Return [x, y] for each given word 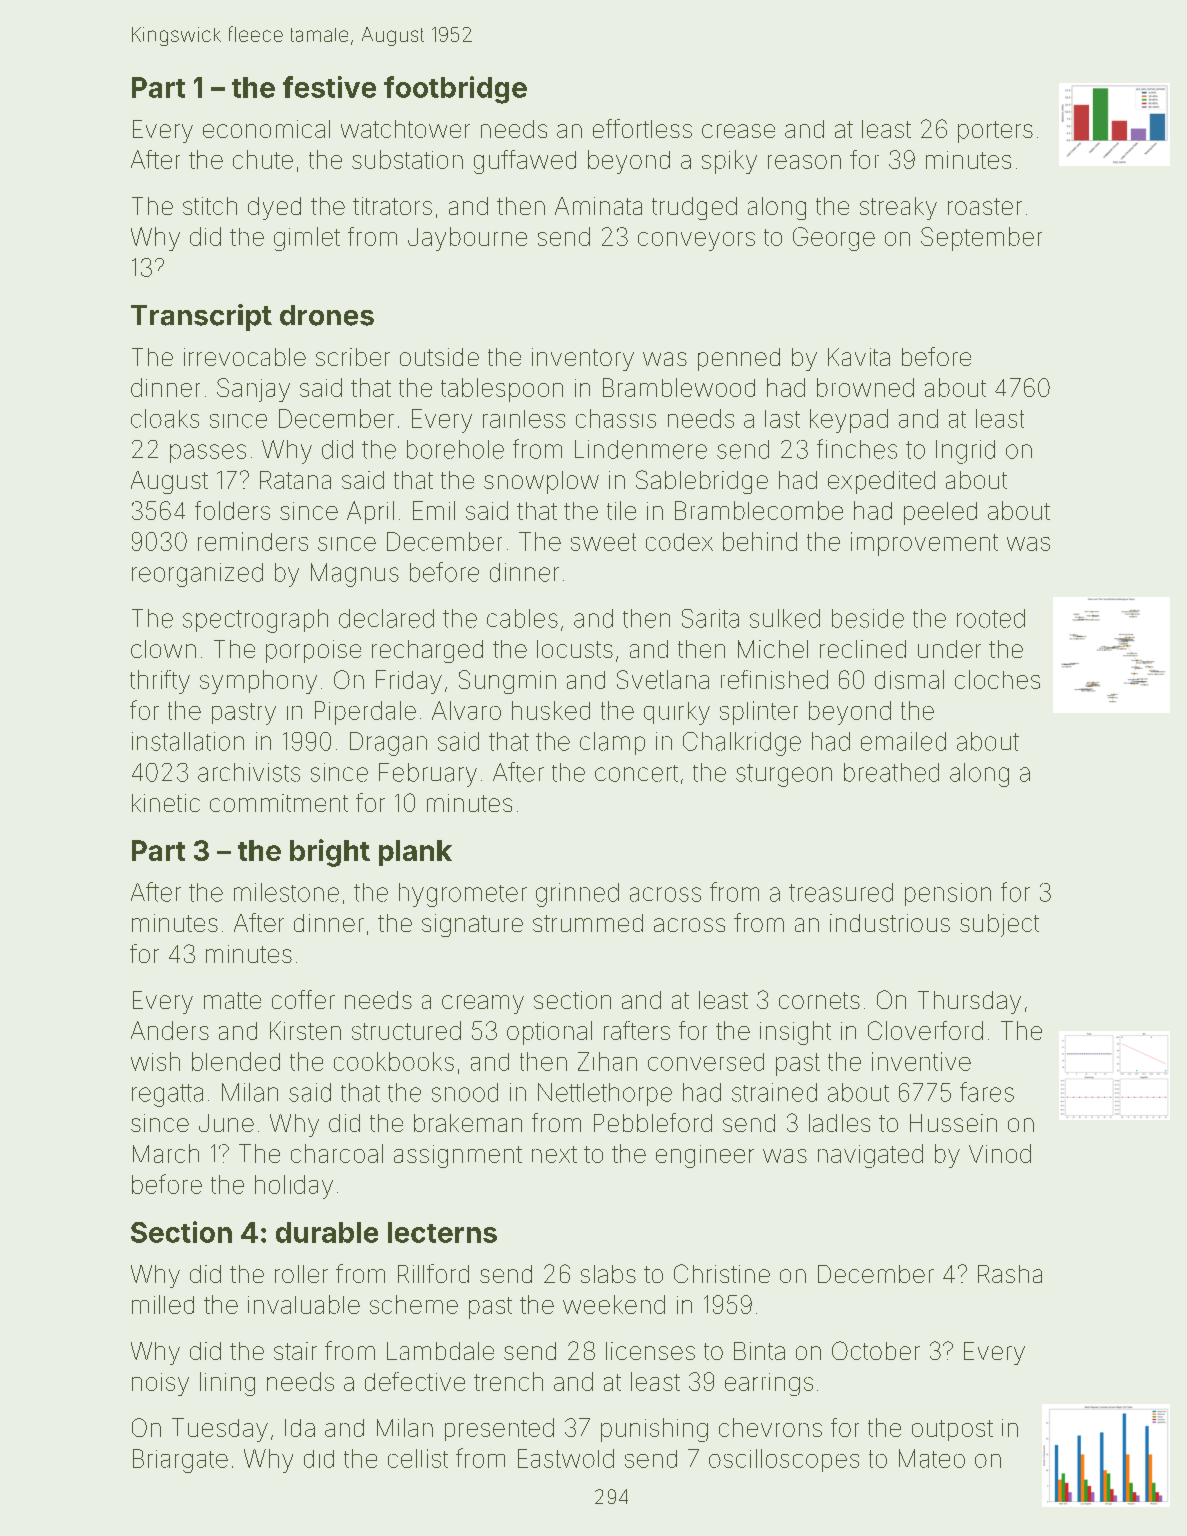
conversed [706, 1062]
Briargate [180, 1461]
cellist [418, 1458]
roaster [985, 206]
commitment [279, 803]
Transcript [201, 317]
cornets [819, 1000]
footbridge [455, 90]
